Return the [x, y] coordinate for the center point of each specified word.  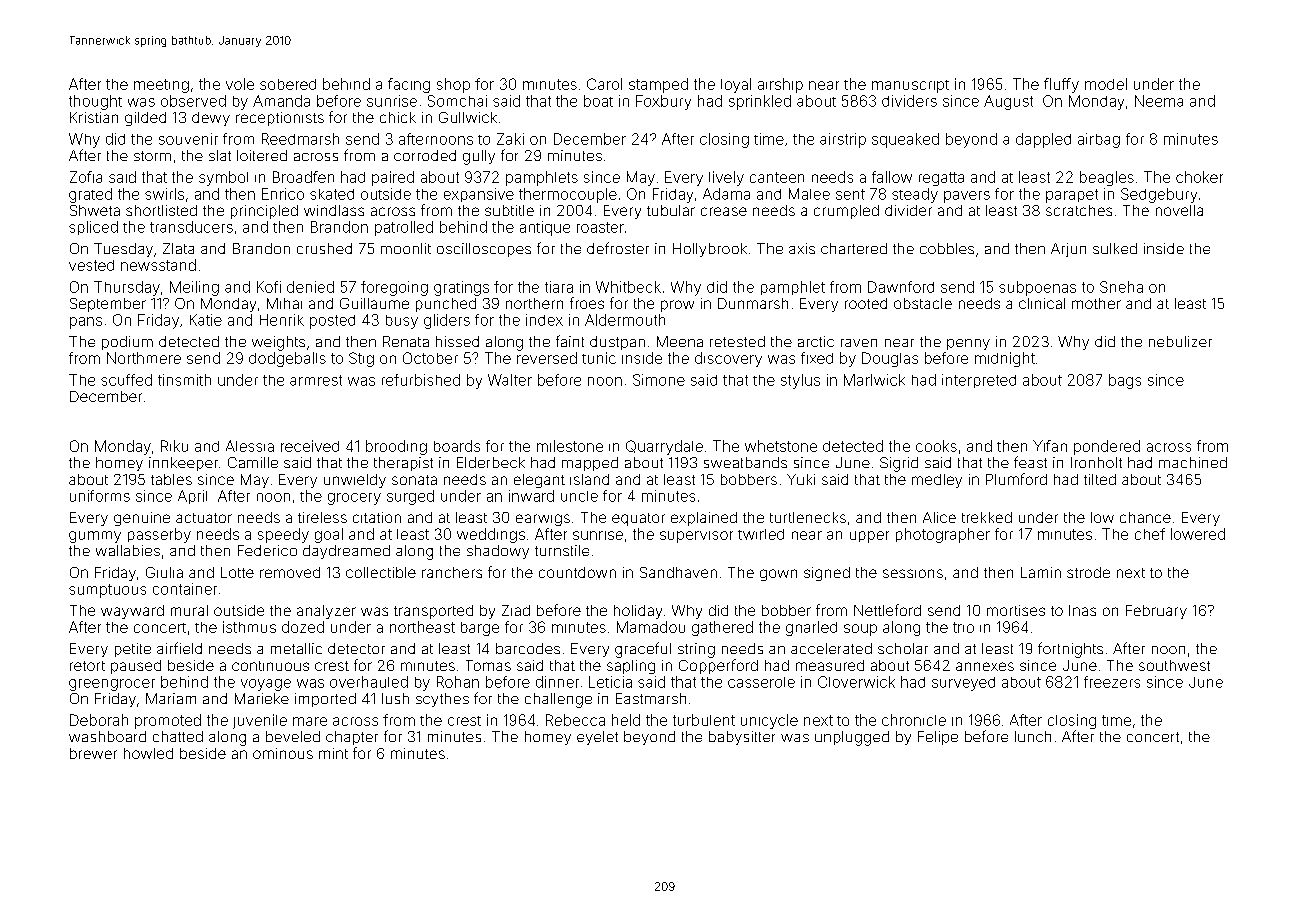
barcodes [528, 648]
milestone [570, 446]
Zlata [178, 248]
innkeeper [183, 464]
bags [1125, 381]
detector [356, 648]
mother [1096, 303]
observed [193, 101]
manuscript [910, 86]
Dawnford [901, 287]
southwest [1174, 665]
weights [278, 343]
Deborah [99, 720]
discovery [728, 359]
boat [598, 101]
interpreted [979, 381]
